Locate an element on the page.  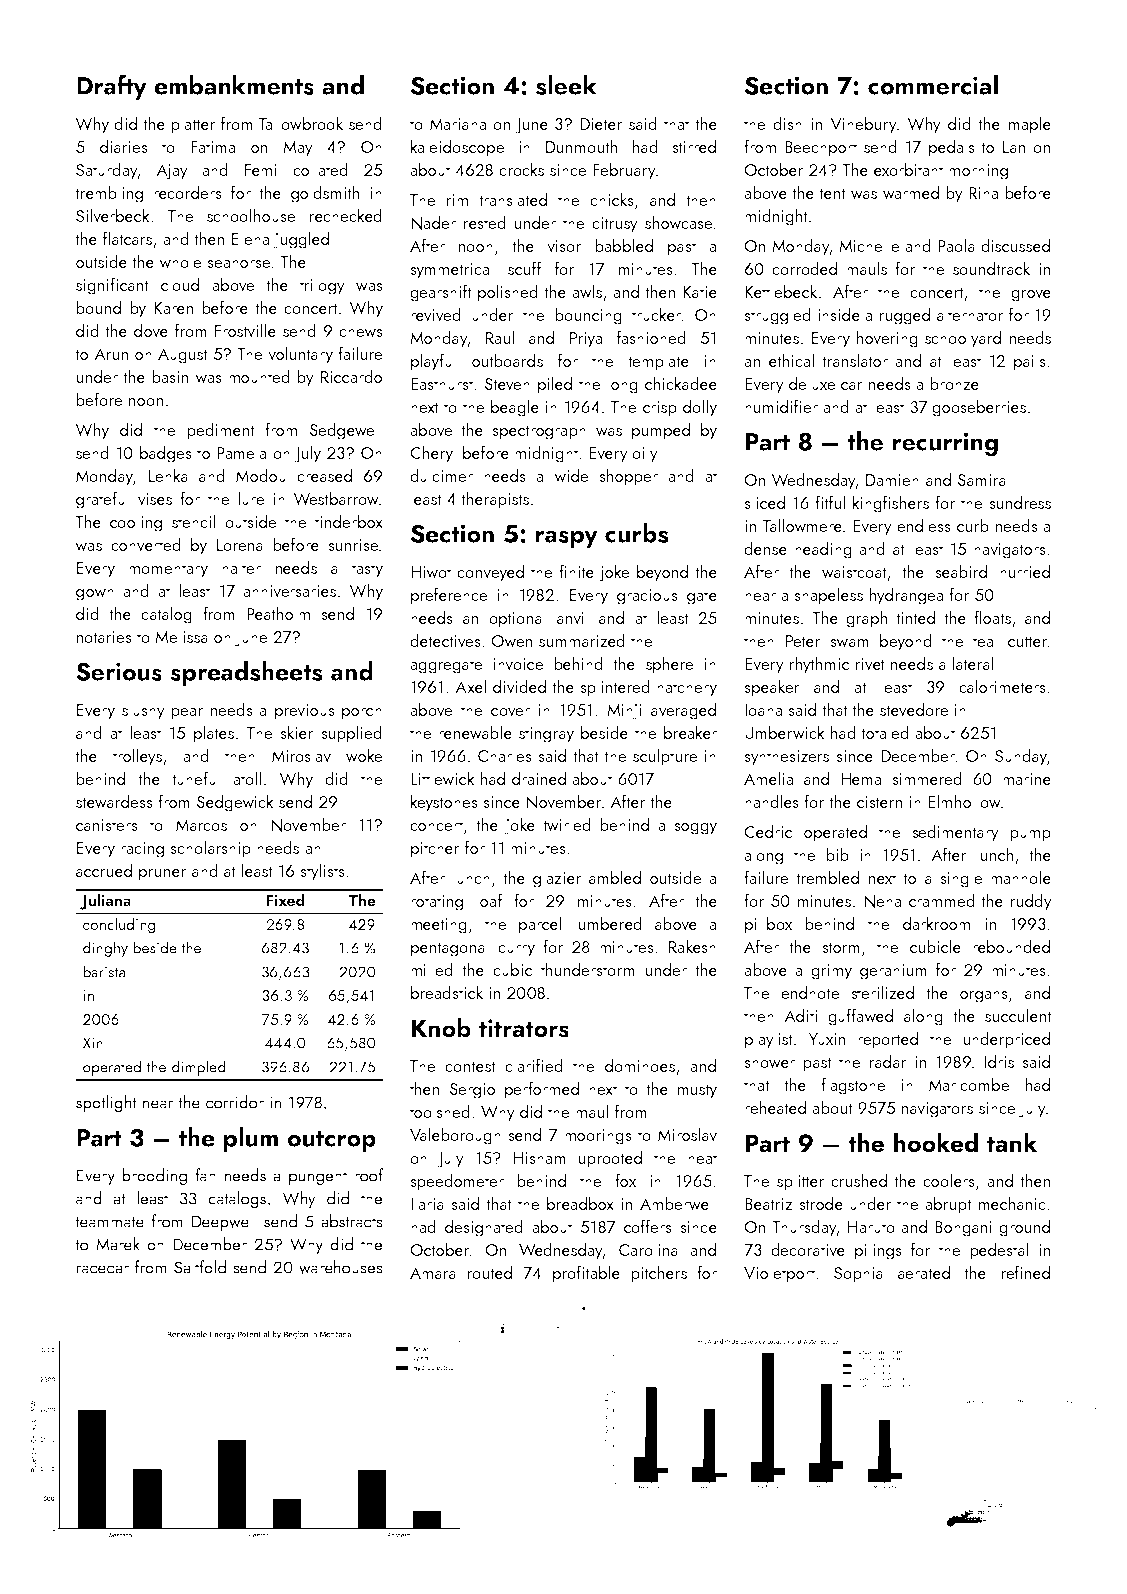
coffers is located at coordinates (648, 1226).
